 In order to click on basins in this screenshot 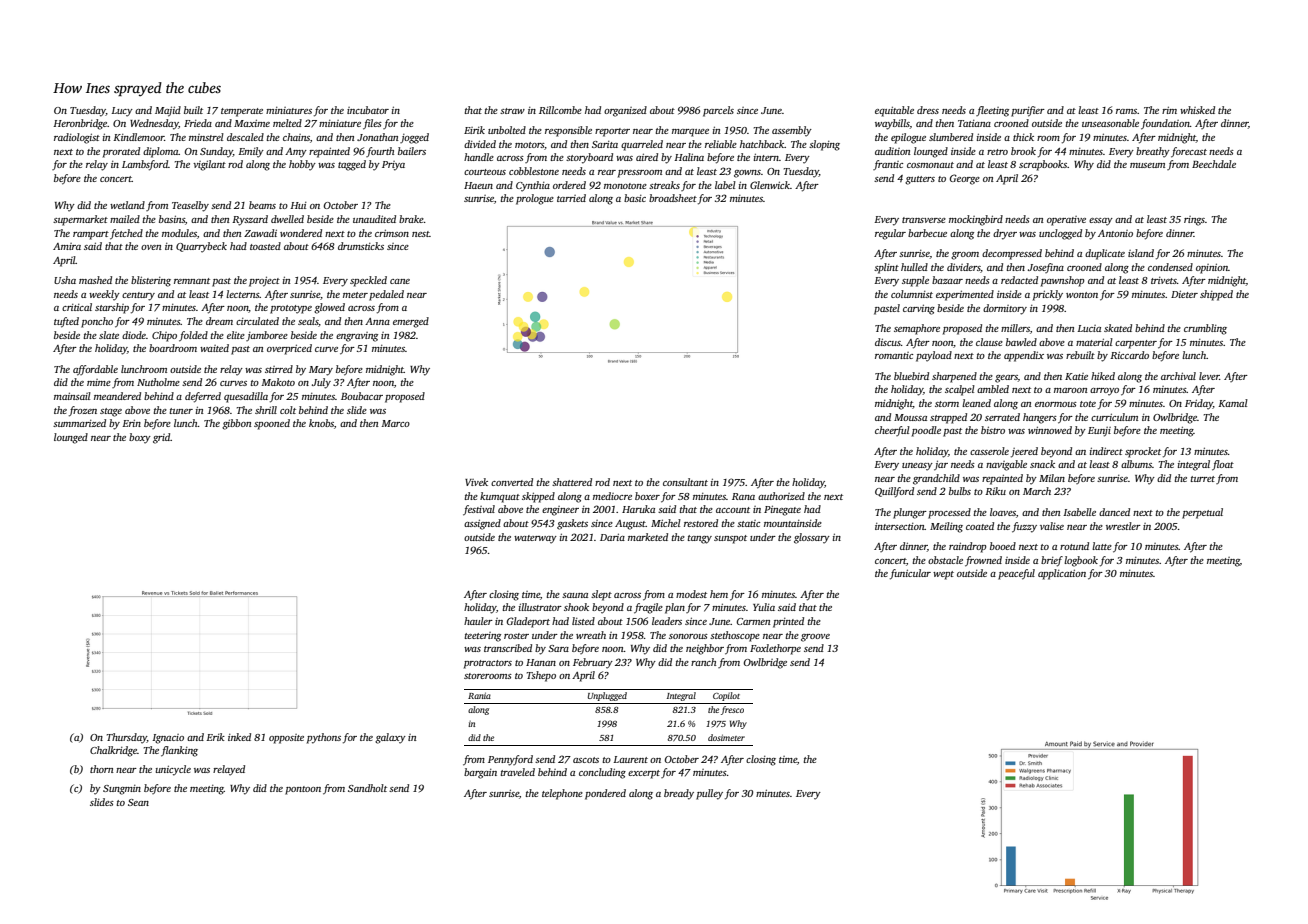, I will do `click(172, 219)`.
